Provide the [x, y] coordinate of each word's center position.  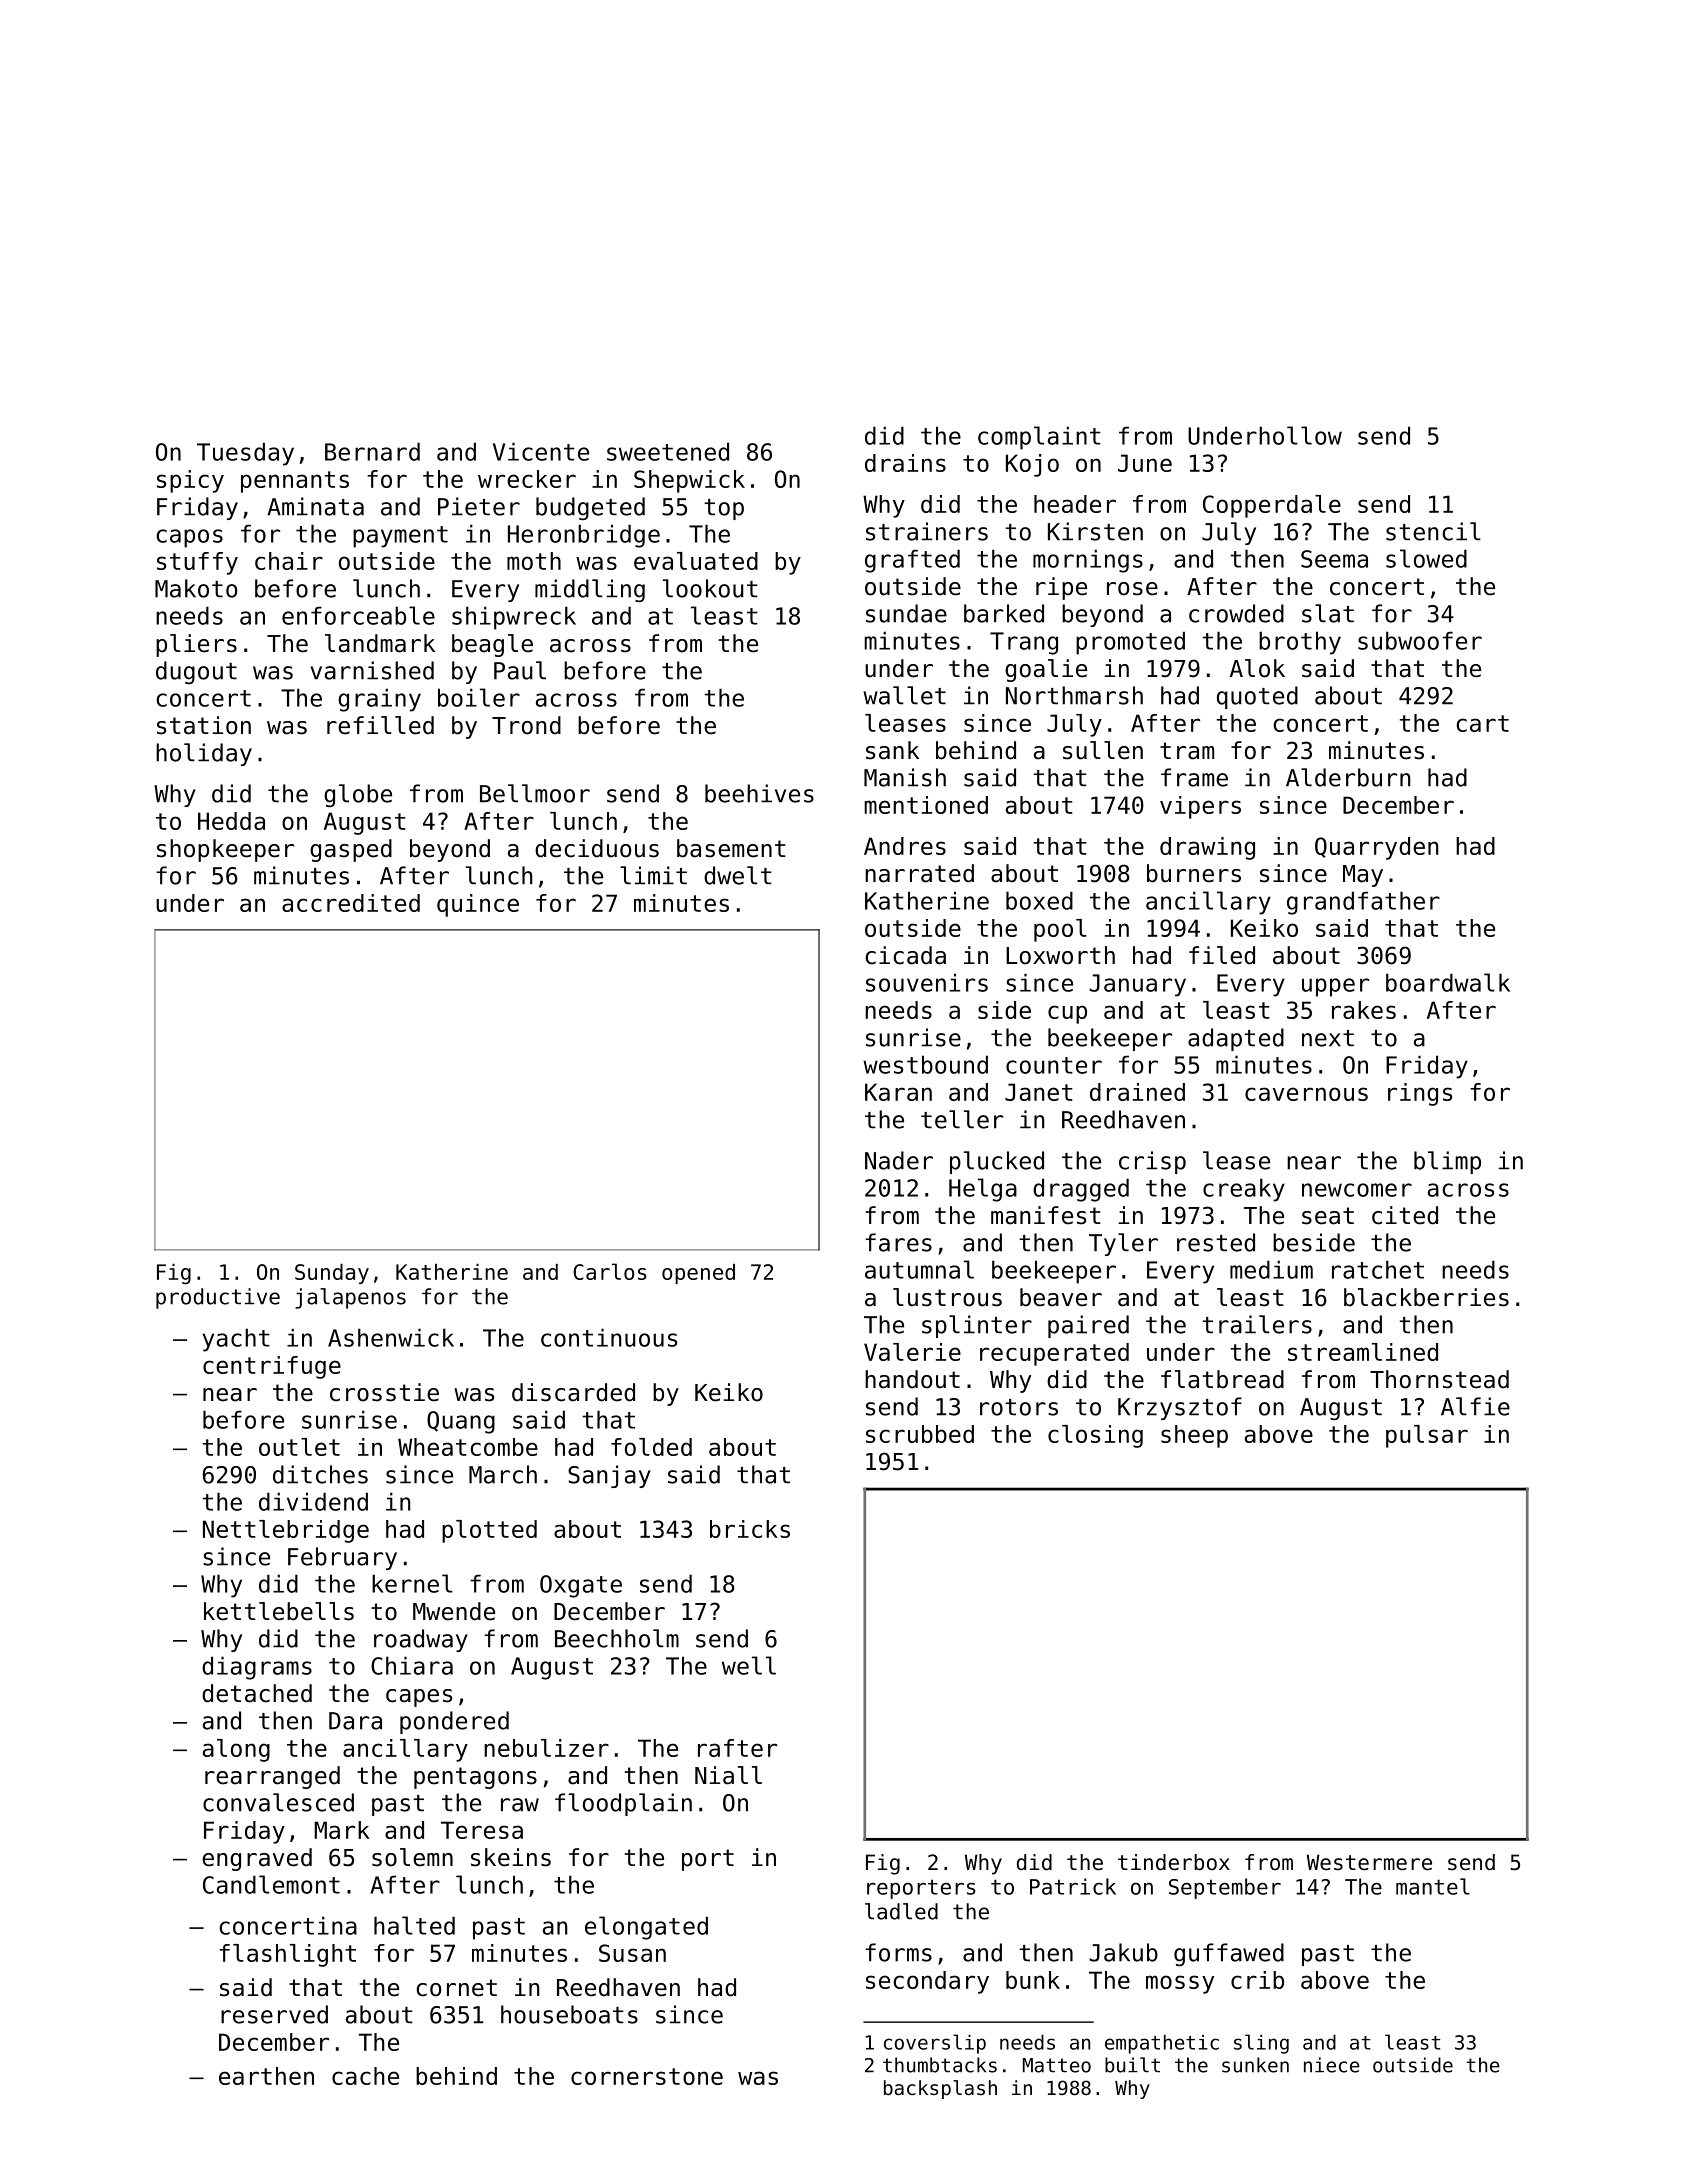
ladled [901, 1911]
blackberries [1426, 1297]
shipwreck [514, 618]
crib [1257, 1980]
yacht [236, 1340]
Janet [1039, 1092]
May [1363, 876]
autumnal [919, 1269]
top [724, 509]
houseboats [569, 2014]
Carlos [610, 1271]
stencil [1433, 531]
